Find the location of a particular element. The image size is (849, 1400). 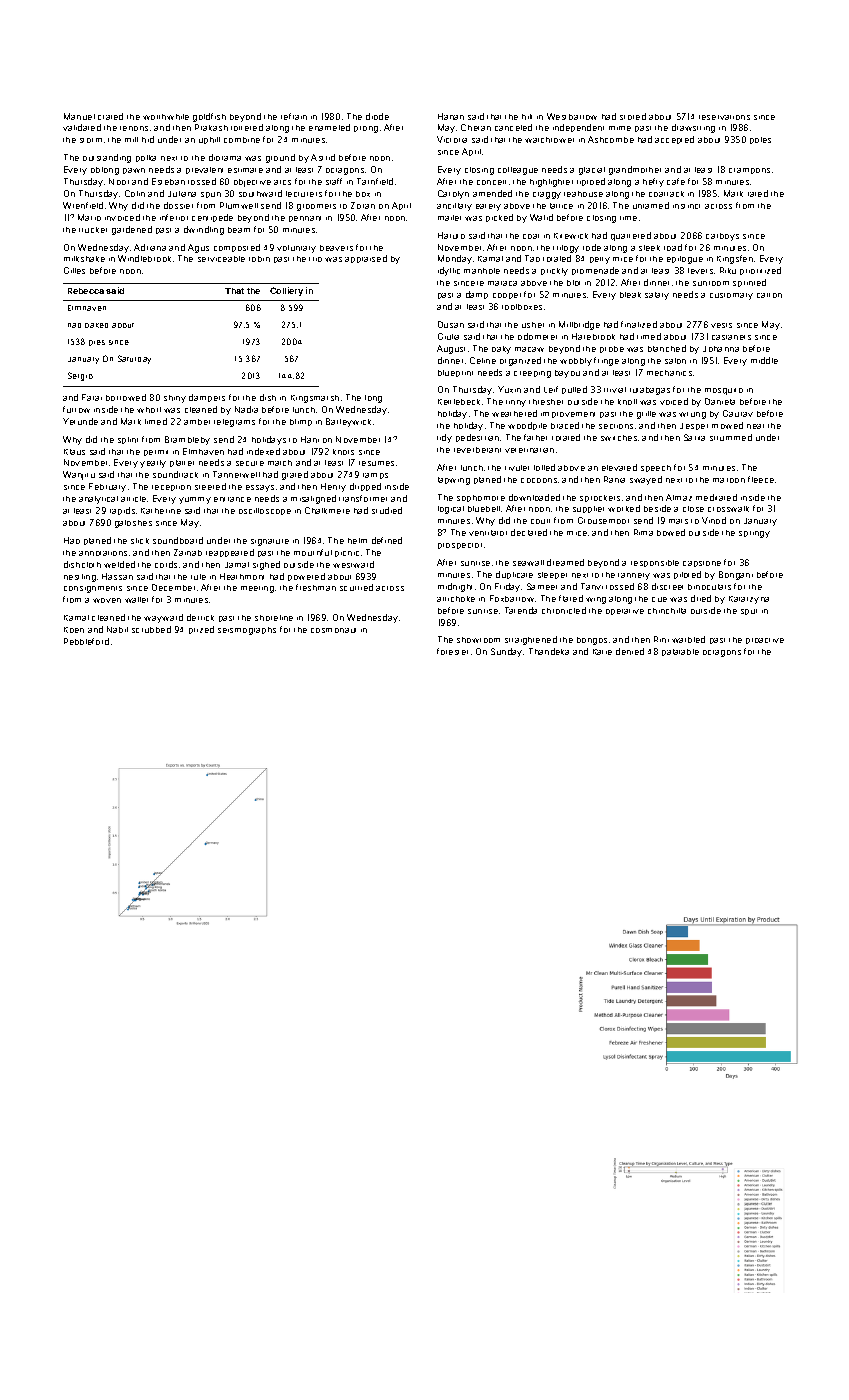

wallet is located at coordinates (136, 600).
